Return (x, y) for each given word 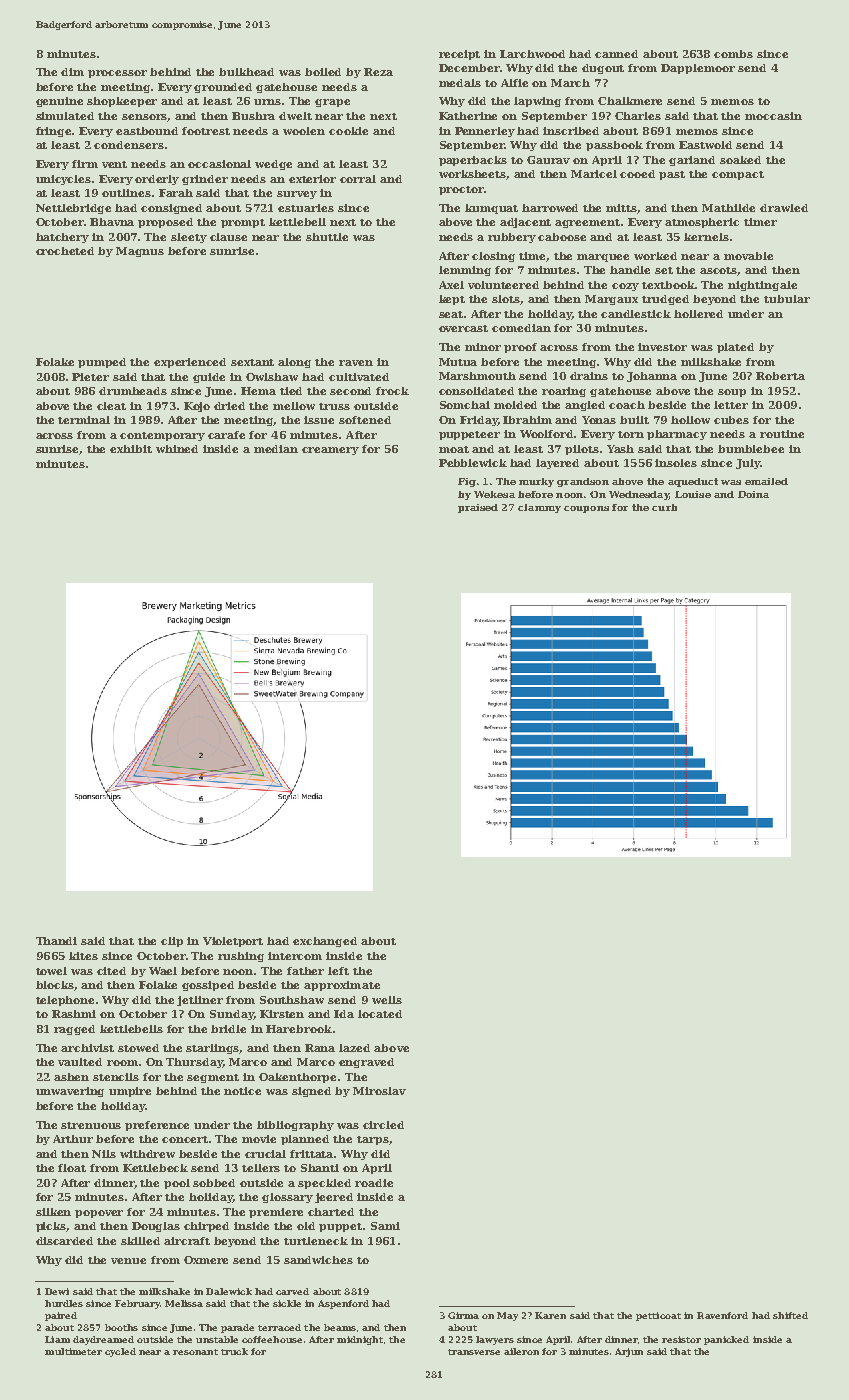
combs (733, 54)
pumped (102, 363)
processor (117, 74)
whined (177, 449)
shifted (790, 1315)
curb (664, 507)
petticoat (658, 1316)
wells (387, 1000)
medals (460, 83)
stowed (138, 1048)
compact (738, 175)
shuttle (327, 237)
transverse (474, 1352)
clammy (539, 508)
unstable (217, 1339)
